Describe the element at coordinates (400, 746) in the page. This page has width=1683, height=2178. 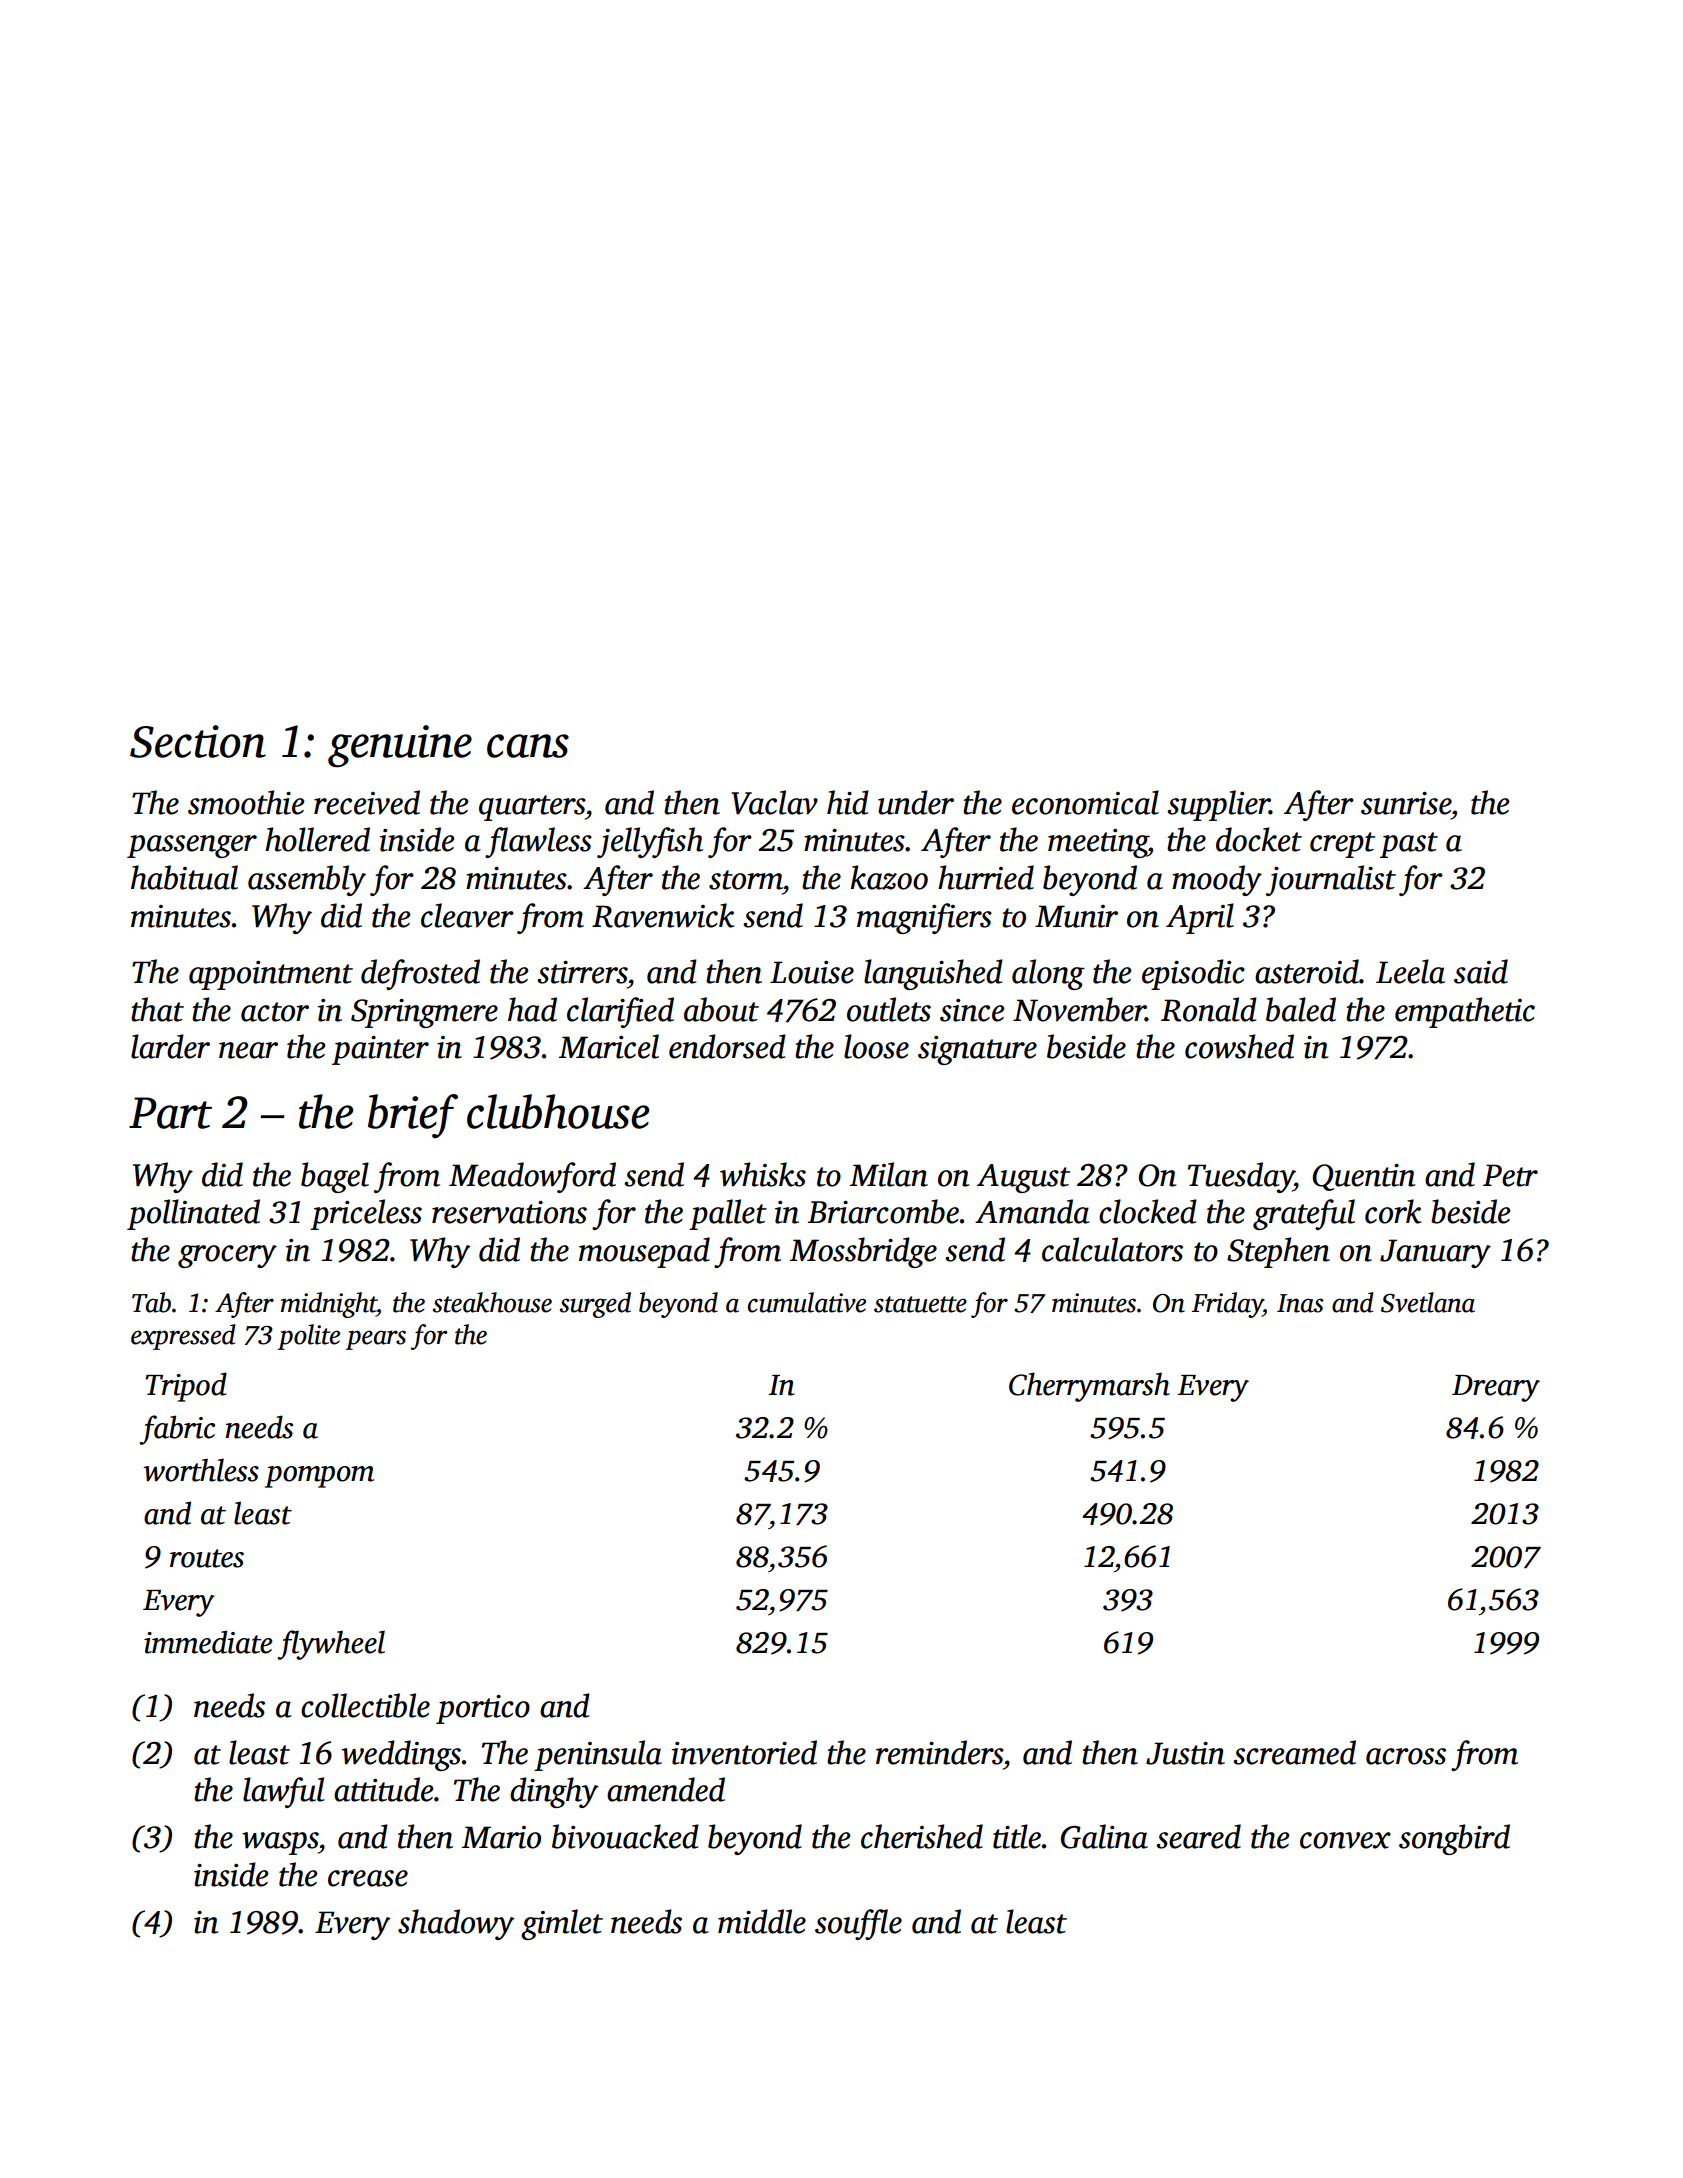
I see `genuine` at that location.
